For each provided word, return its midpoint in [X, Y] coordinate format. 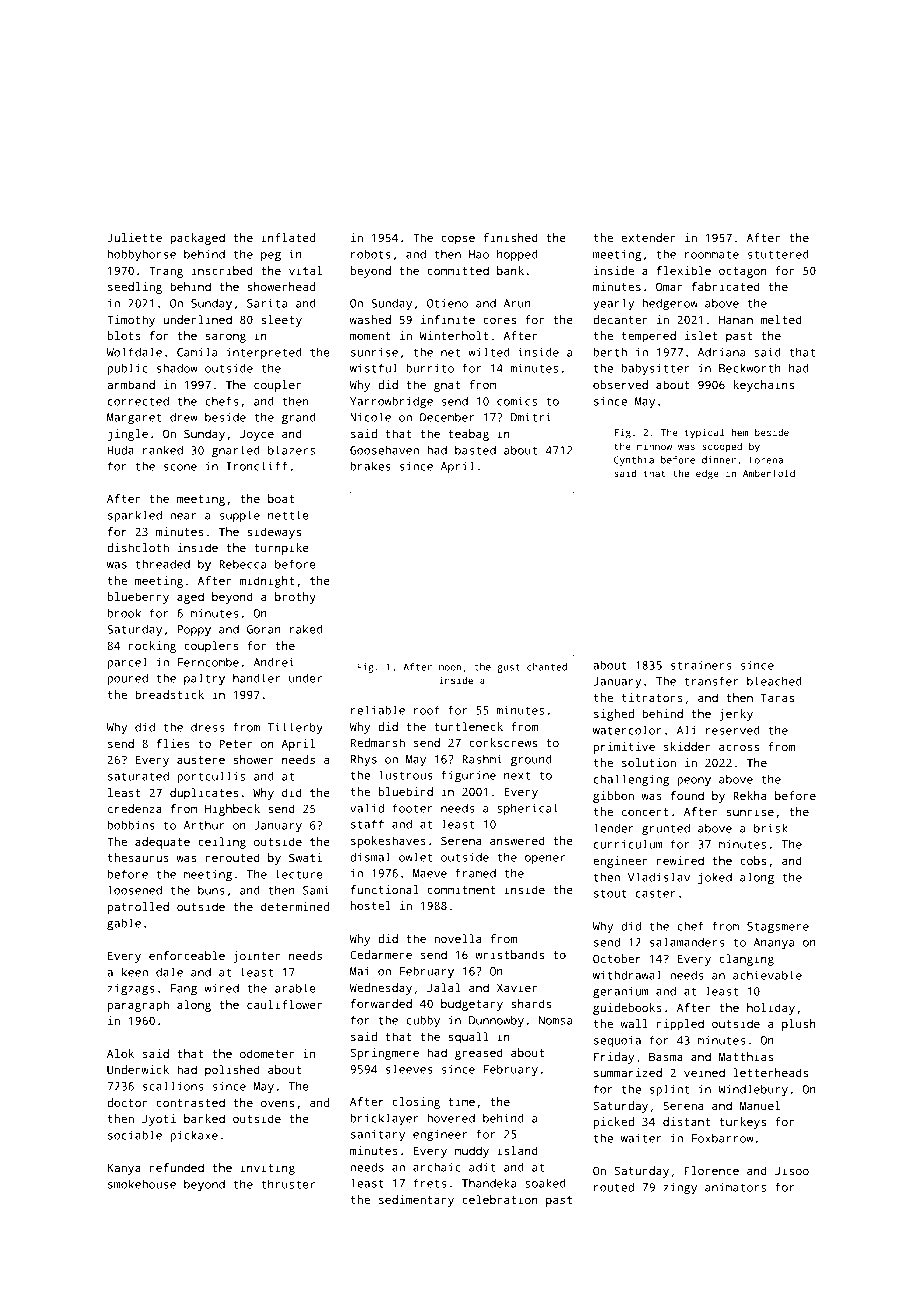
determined [295, 906]
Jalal [444, 987]
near [183, 516]
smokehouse [142, 1184]
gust [508, 668]
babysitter [655, 369]
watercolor [627, 730]
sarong [225, 338]
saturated [138, 776]
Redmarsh [378, 742]
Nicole [370, 417]
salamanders [687, 942]
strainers [701, 665]
